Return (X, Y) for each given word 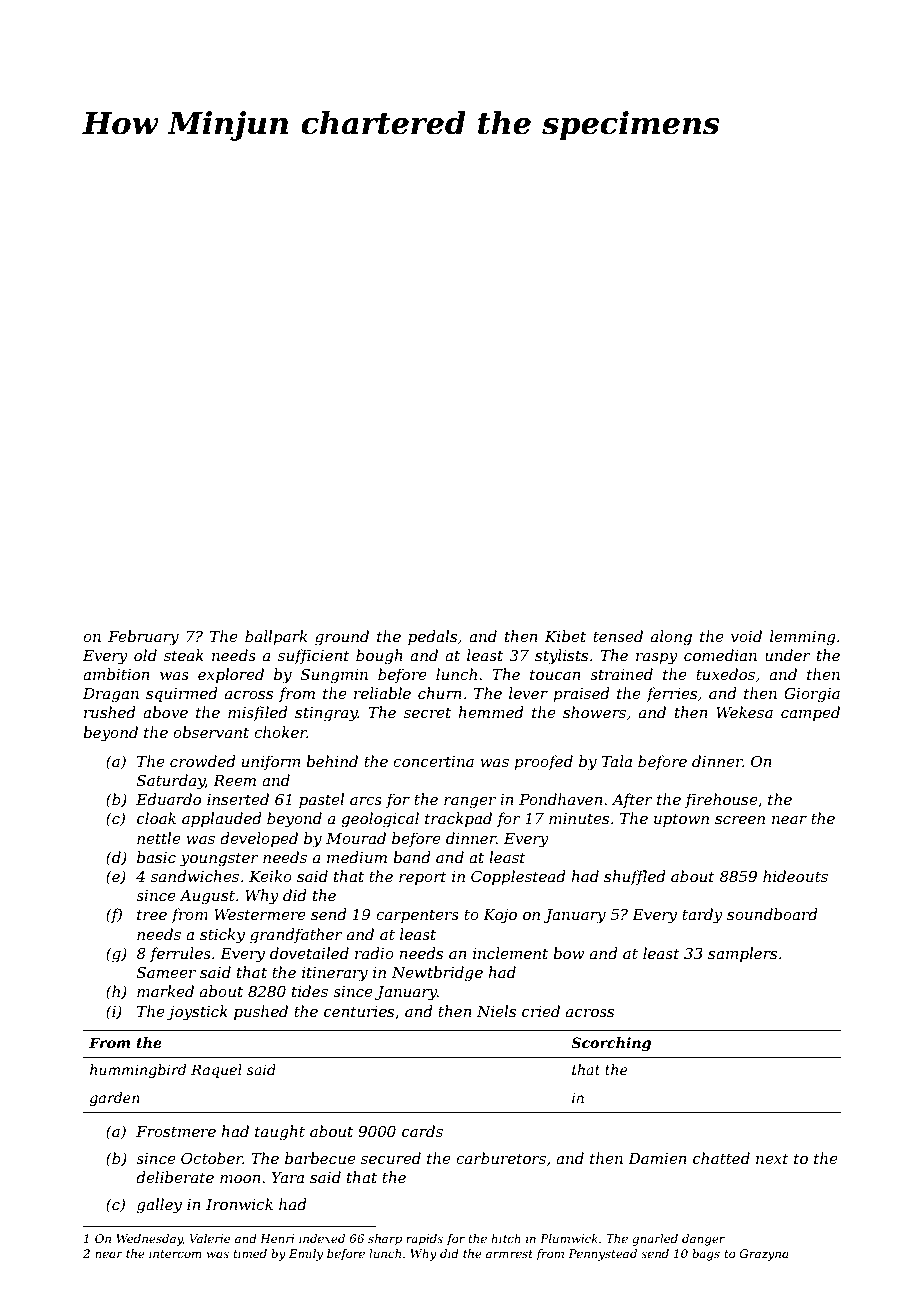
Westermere (260, 914)
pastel (321, 800)
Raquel (216, 1071)
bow (569, 953)
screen (740, 820)
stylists (561, 657)
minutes (579, 818)
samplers (742, 954)
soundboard (772, 914)
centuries (359, 1011)
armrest (509, 1254)
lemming (803, 638)
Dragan (111, 695)
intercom (175, 1253)
